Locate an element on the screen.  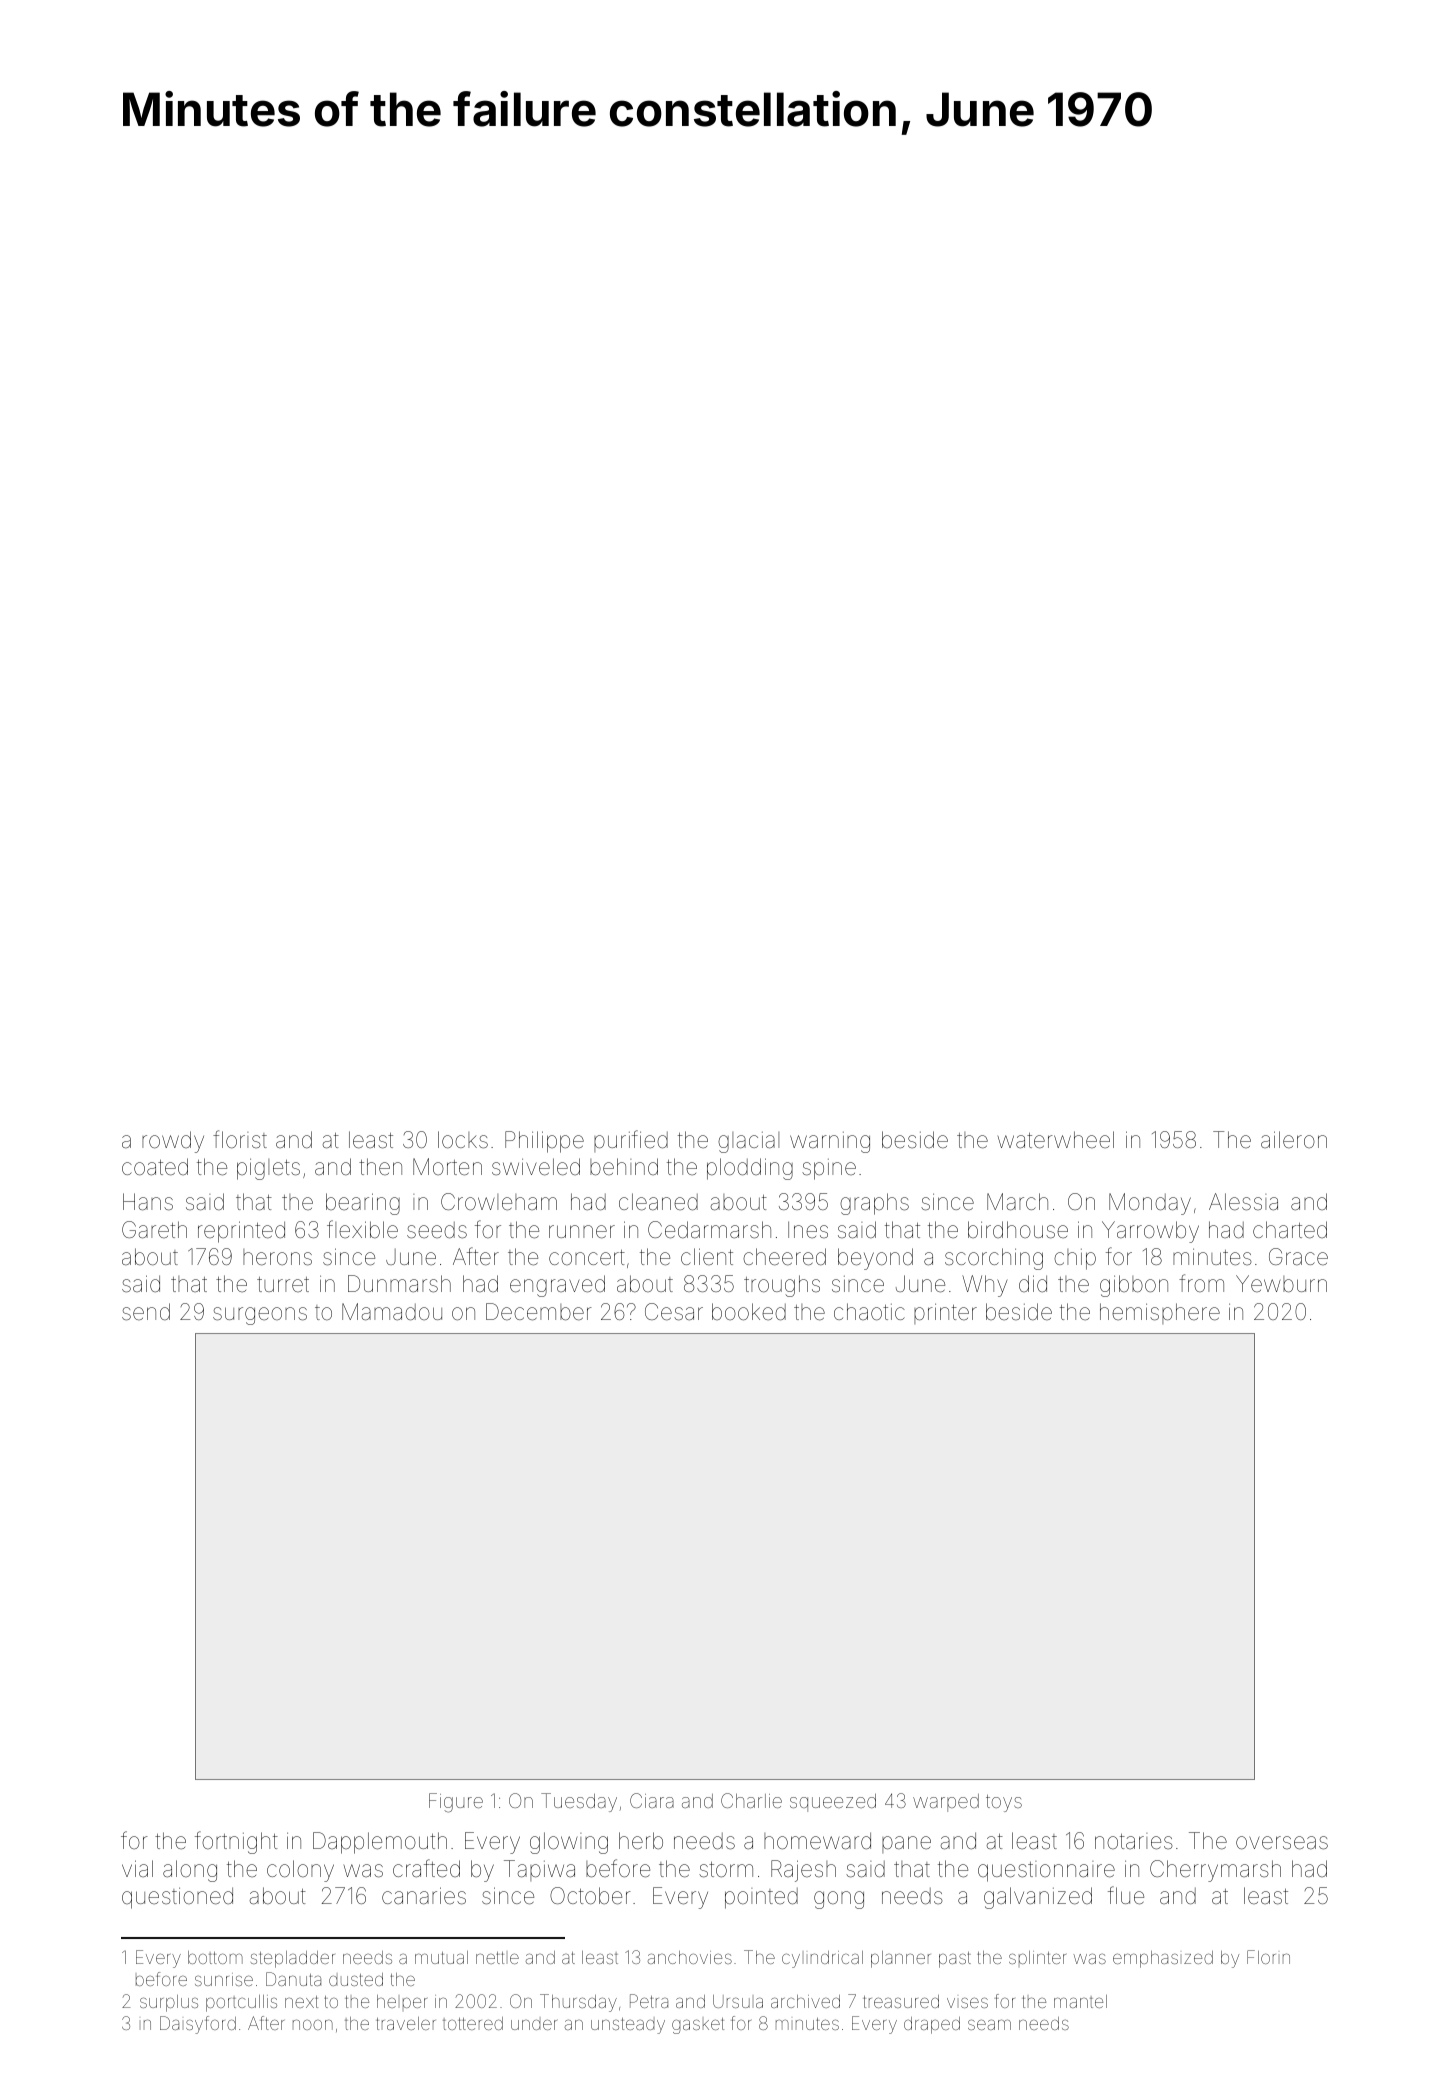
birdhouse is located at coordinates (1018, 1230).
